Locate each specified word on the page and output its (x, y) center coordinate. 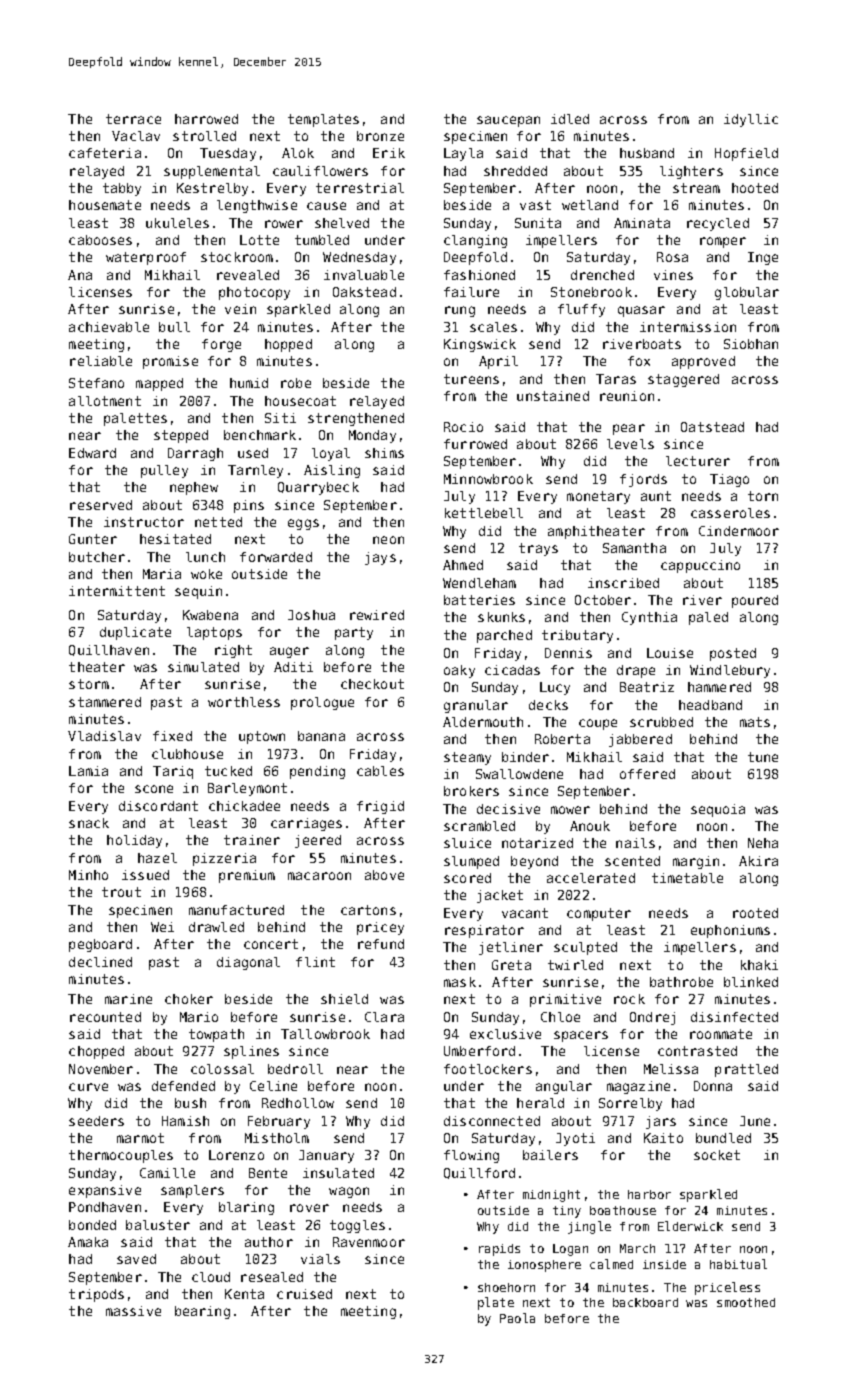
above (384, 875)
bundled (723, 1138)
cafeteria (105, 153)
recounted (105, 1017)
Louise (670, 653)
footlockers (488, 1069)
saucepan (508, 121)
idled (570, 119)
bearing (202, 1312)
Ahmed (463, 565)
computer (599, 914)
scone (154, 789)
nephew (194, 488)
